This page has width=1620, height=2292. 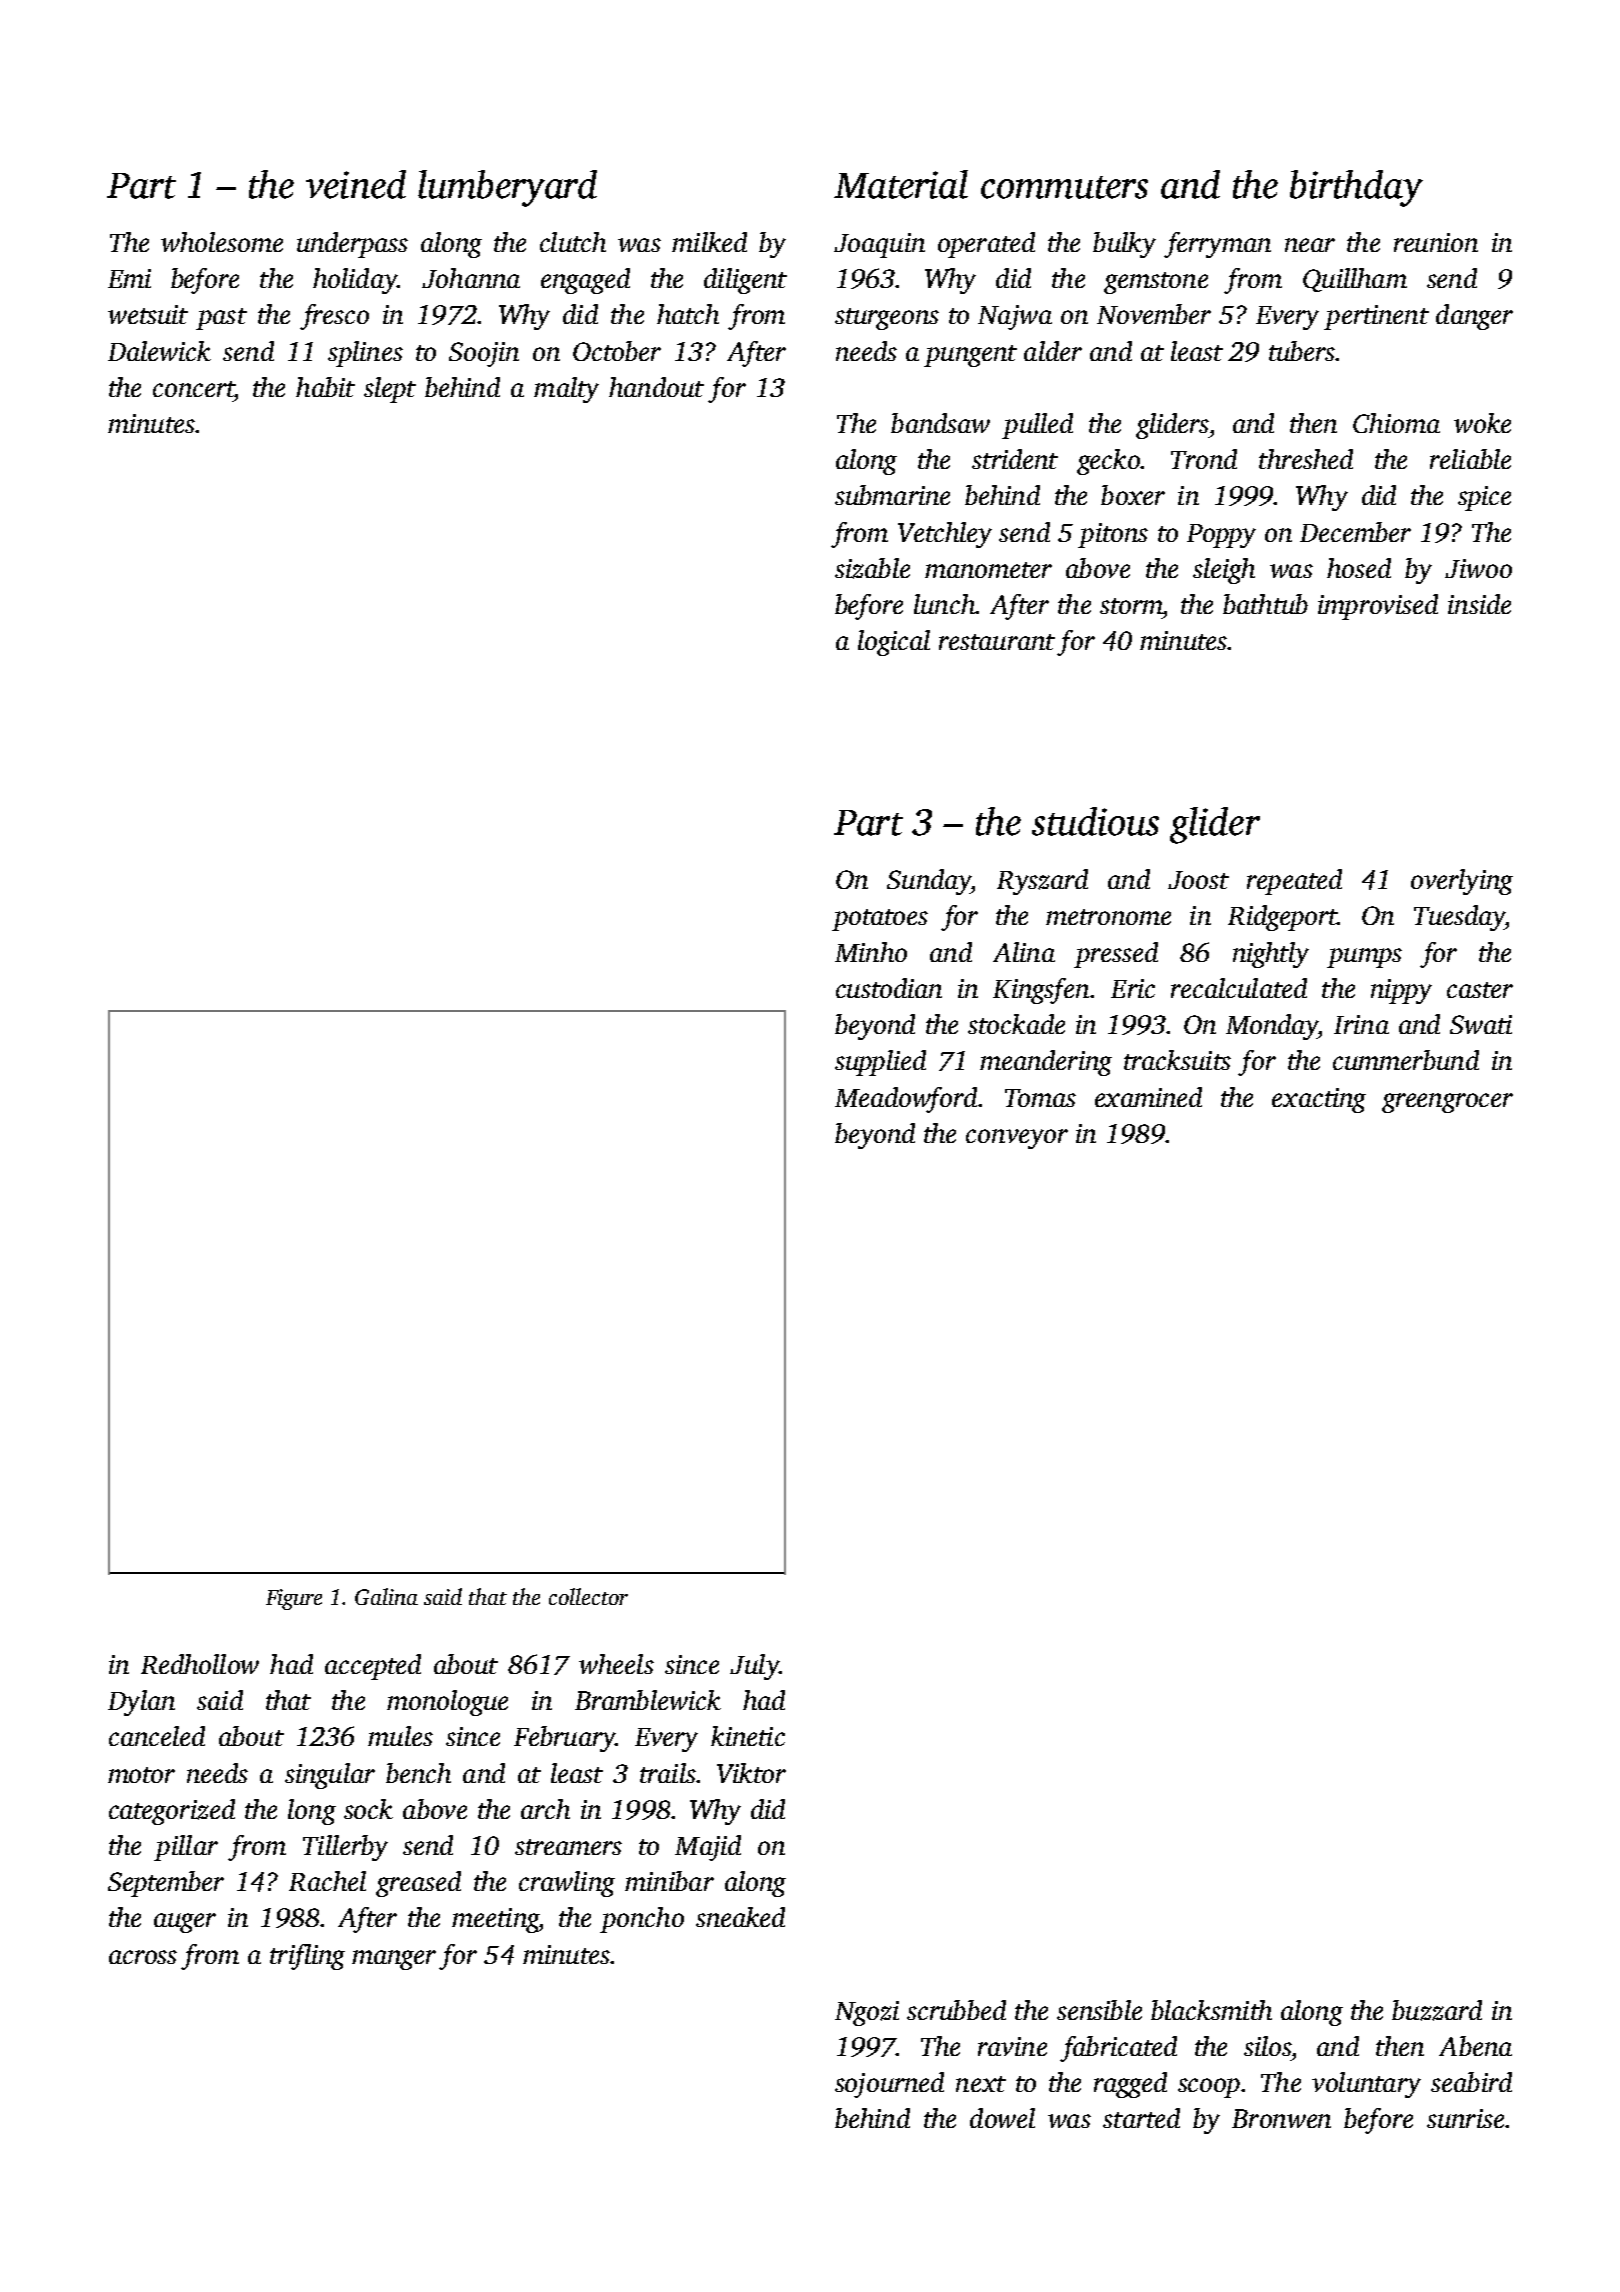 I want to click on Viktor, so click(x=751, y=1773).
